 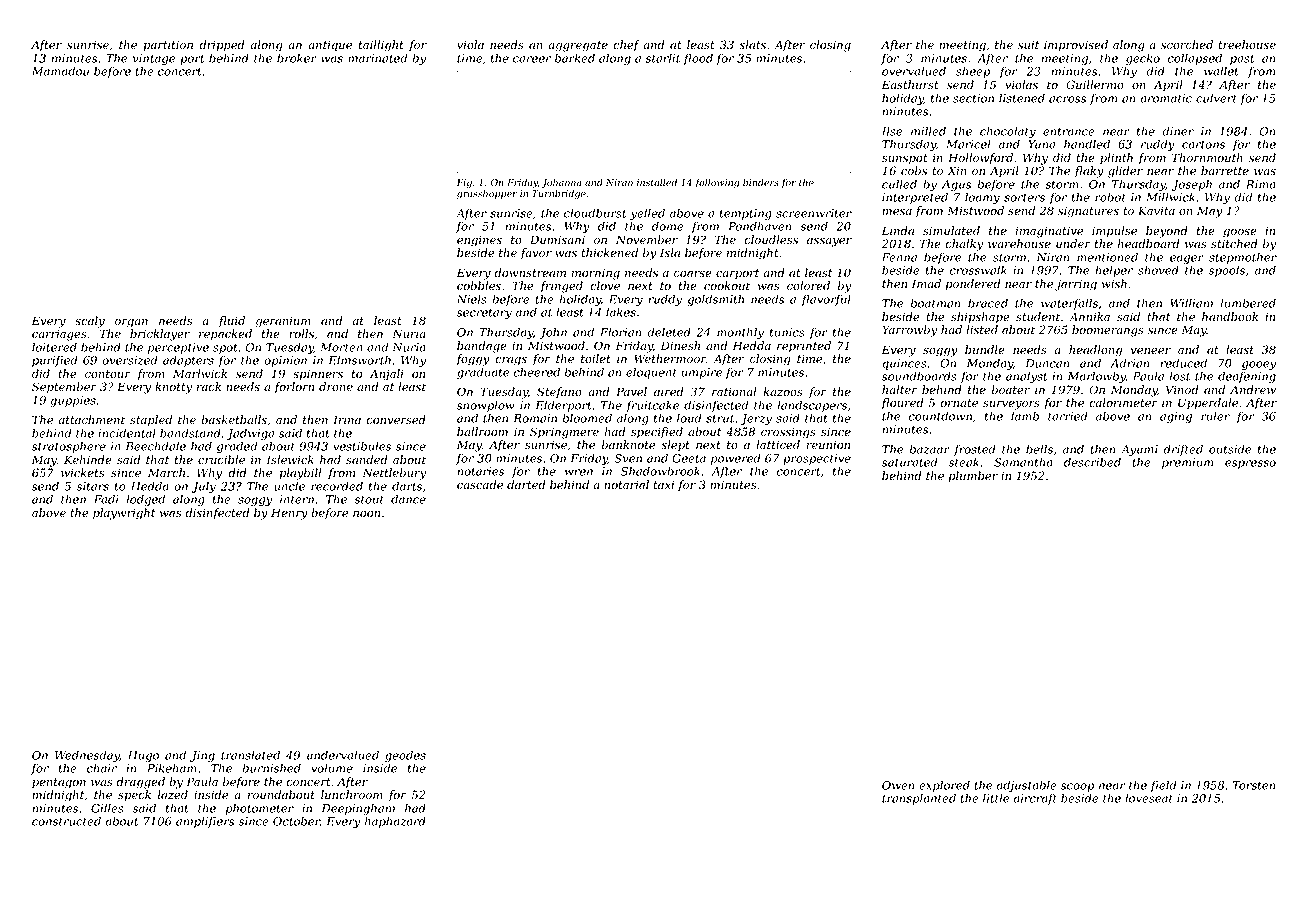 What do you see at coordinates (64, 388) in the image?
I see `September` at bounding box center [64, 388].
